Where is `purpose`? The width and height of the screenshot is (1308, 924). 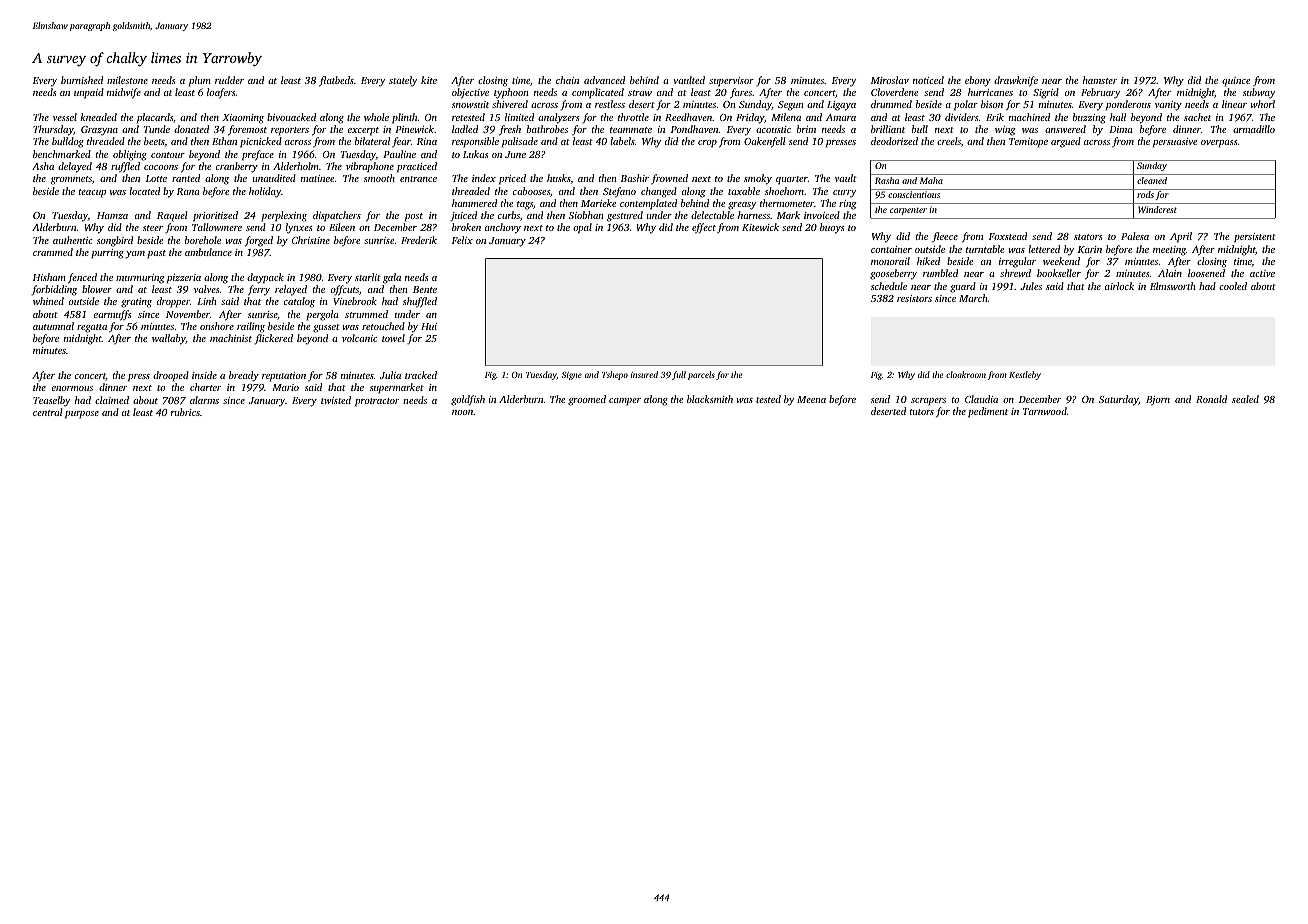
purpose is located at coordinates (82, 415).
